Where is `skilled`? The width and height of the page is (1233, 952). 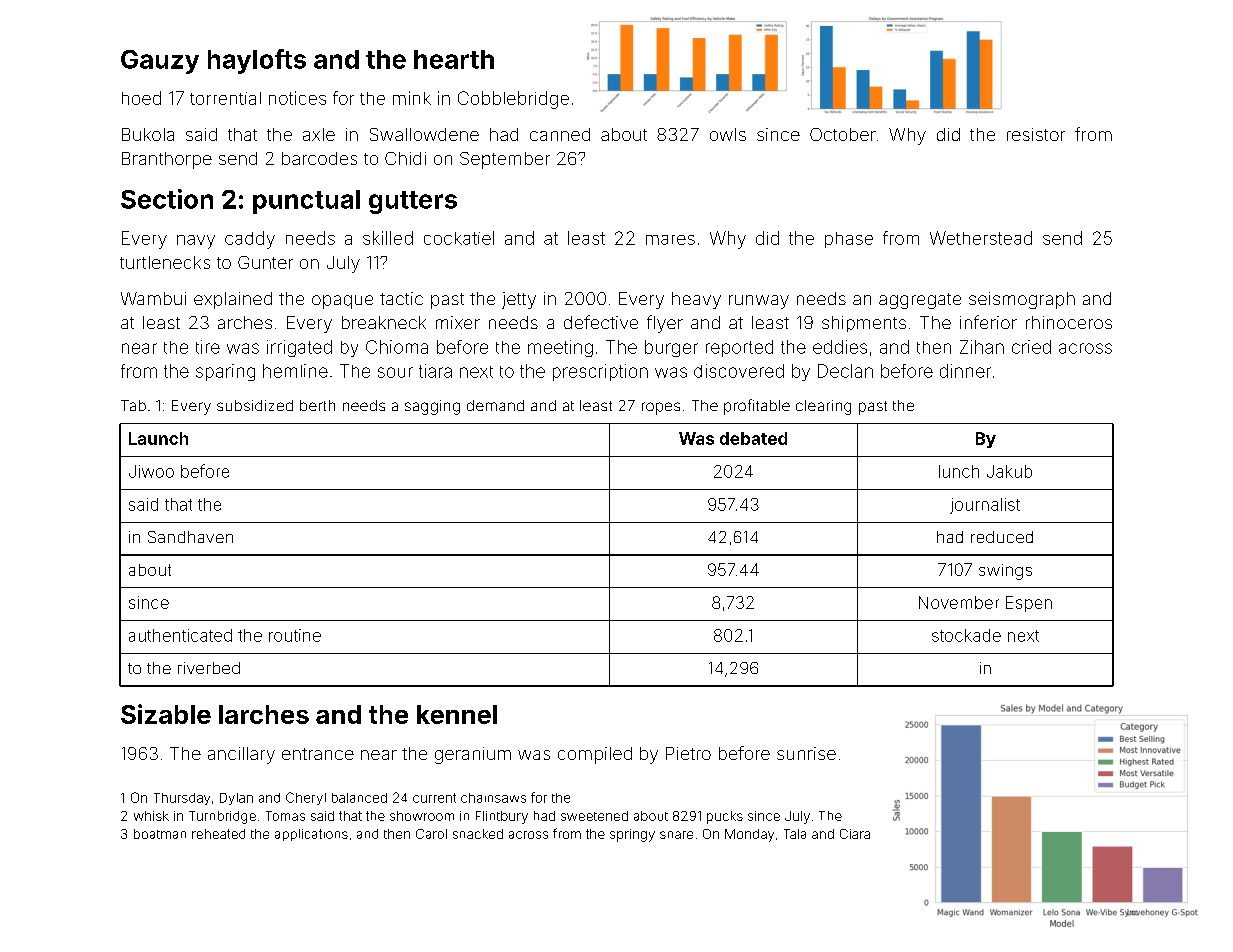
skilled is located at coordinates (388, 238).
